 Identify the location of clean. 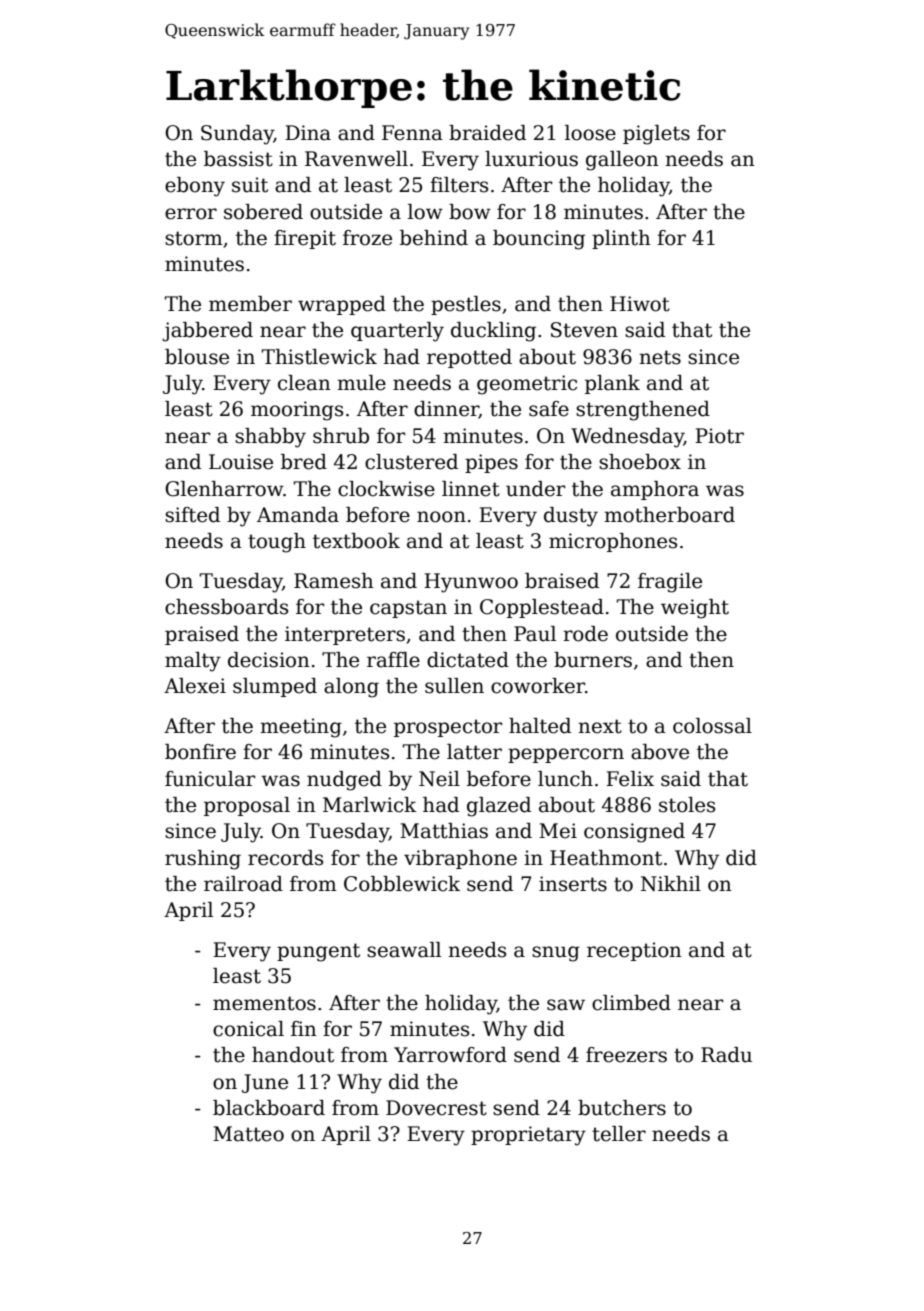
(304, 383).
